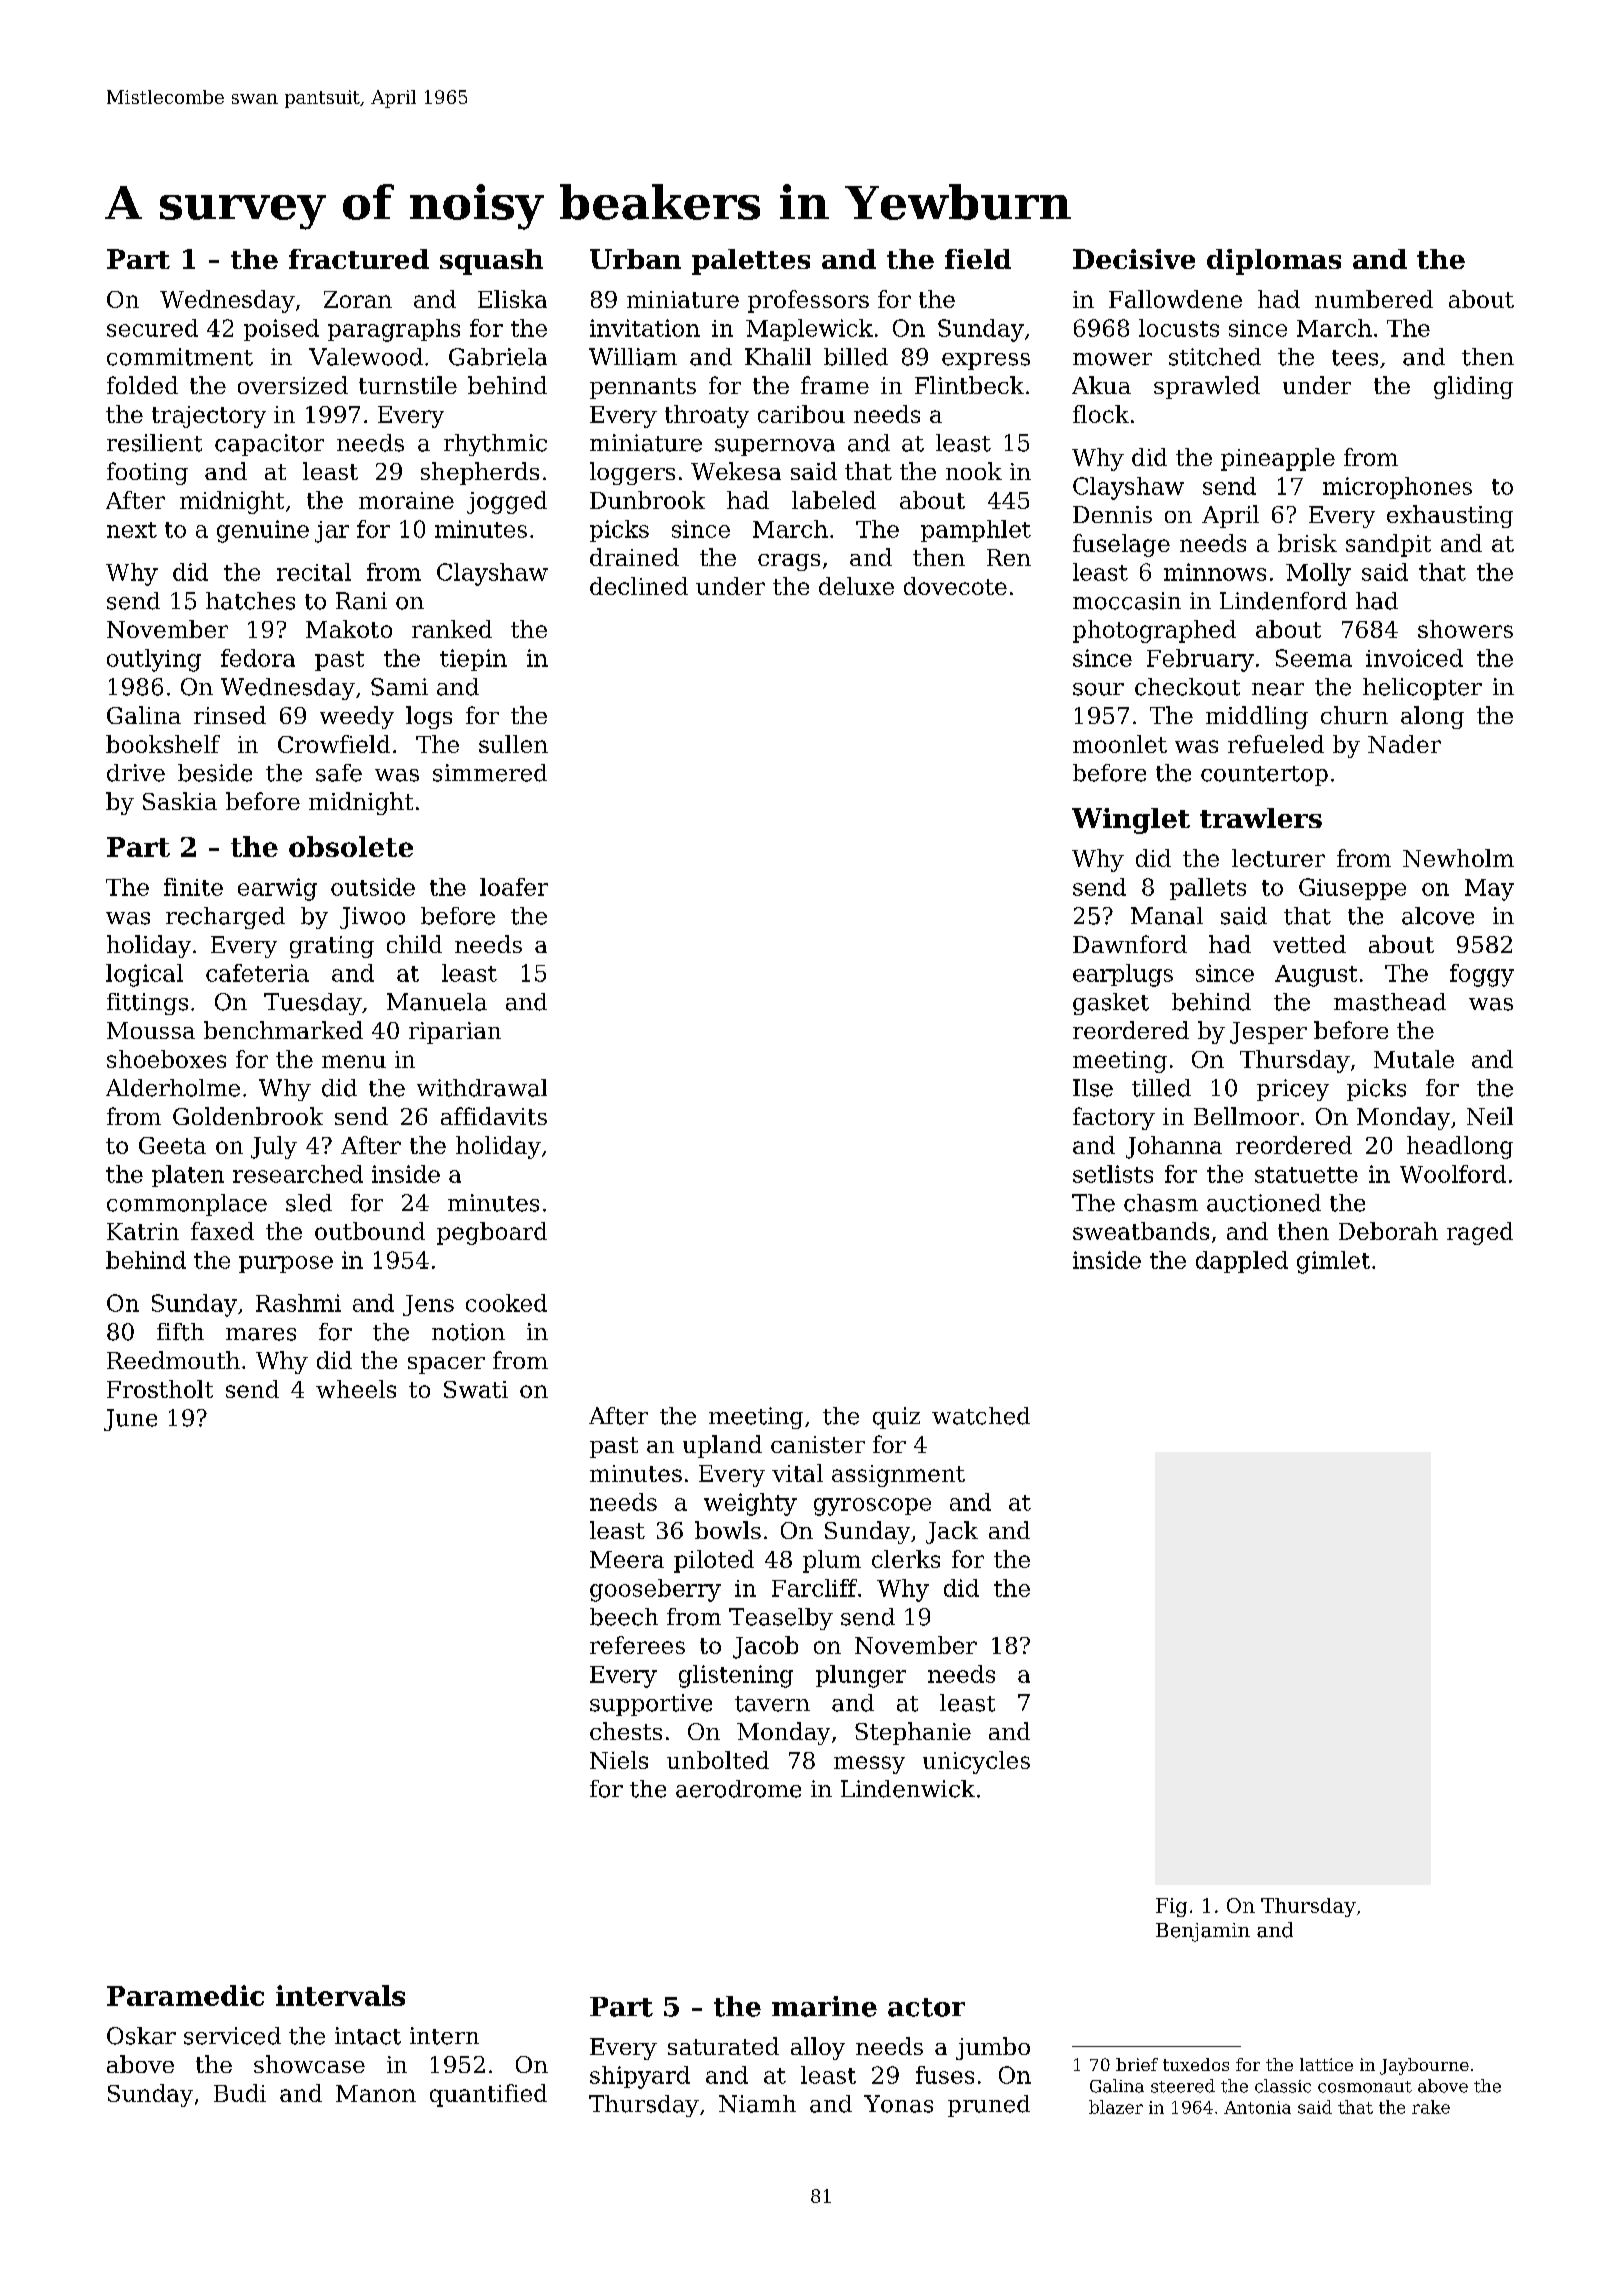 The width and height of the page is (1620, 2292). I want to click on turnstile, so click(408, 385).
